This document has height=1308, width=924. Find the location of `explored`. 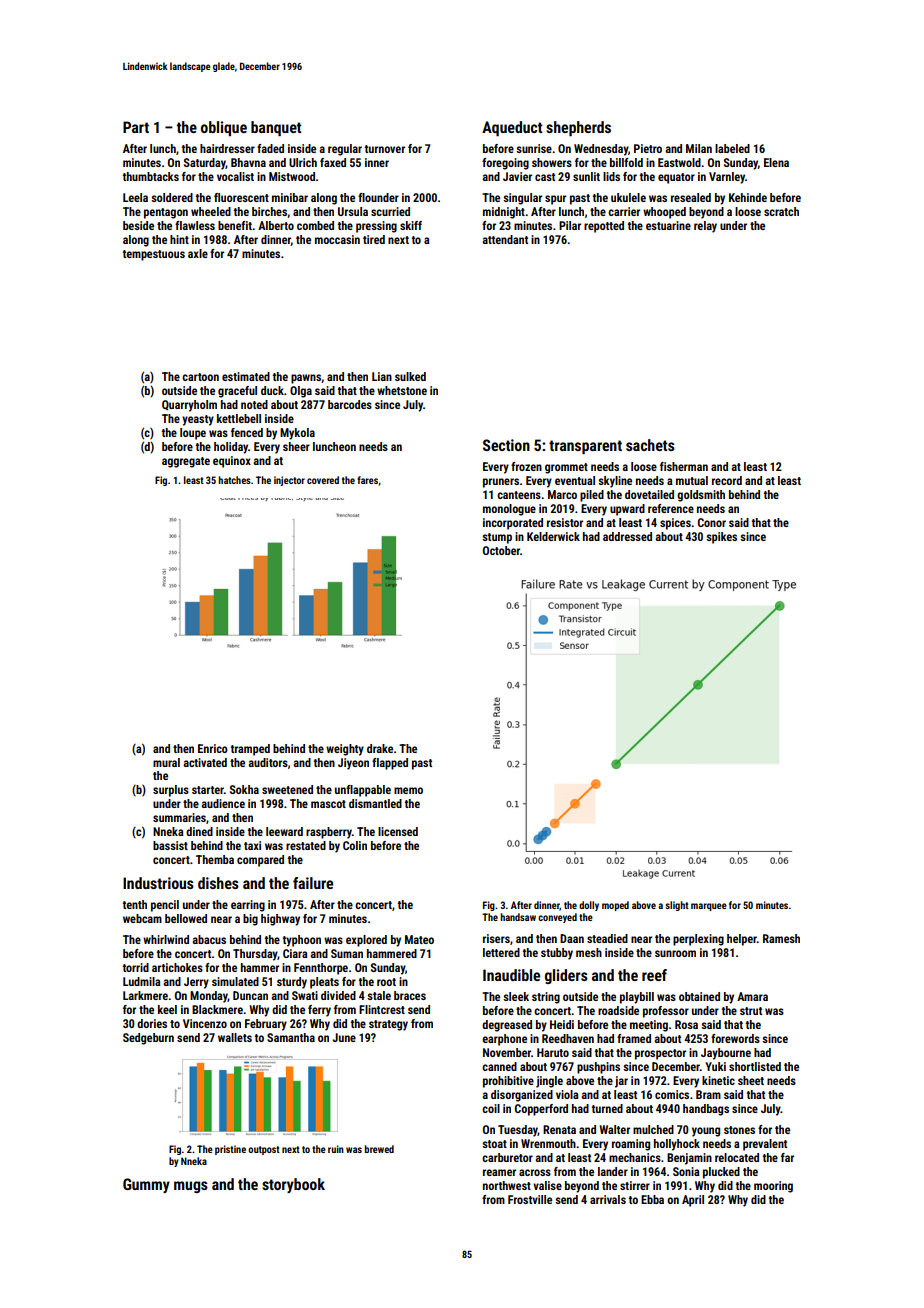

explored is located at coordinates (366, 941).
